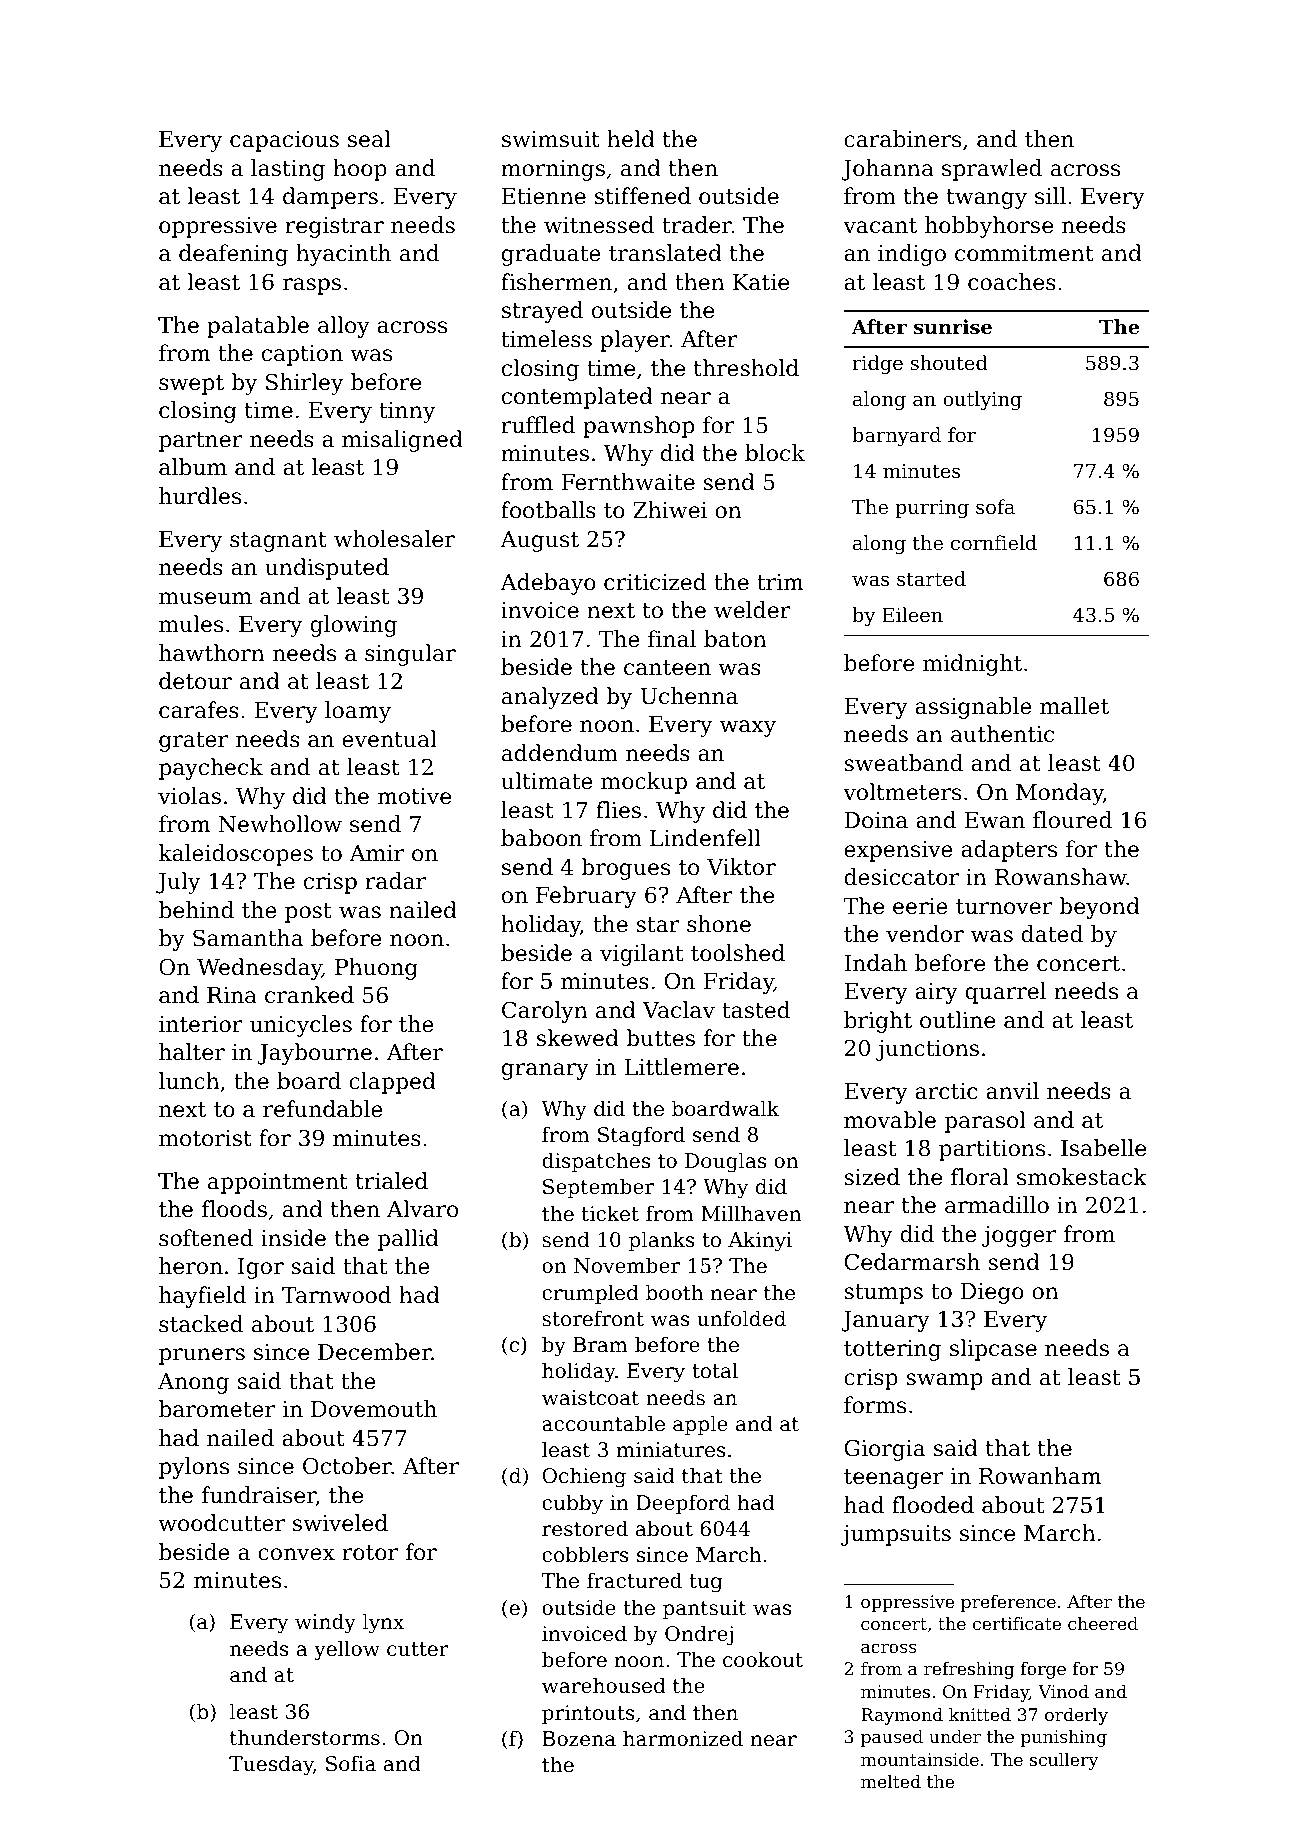 The height and width of the image is (1848, 1307). I want to click on slipcase, so click(993, 1350).
